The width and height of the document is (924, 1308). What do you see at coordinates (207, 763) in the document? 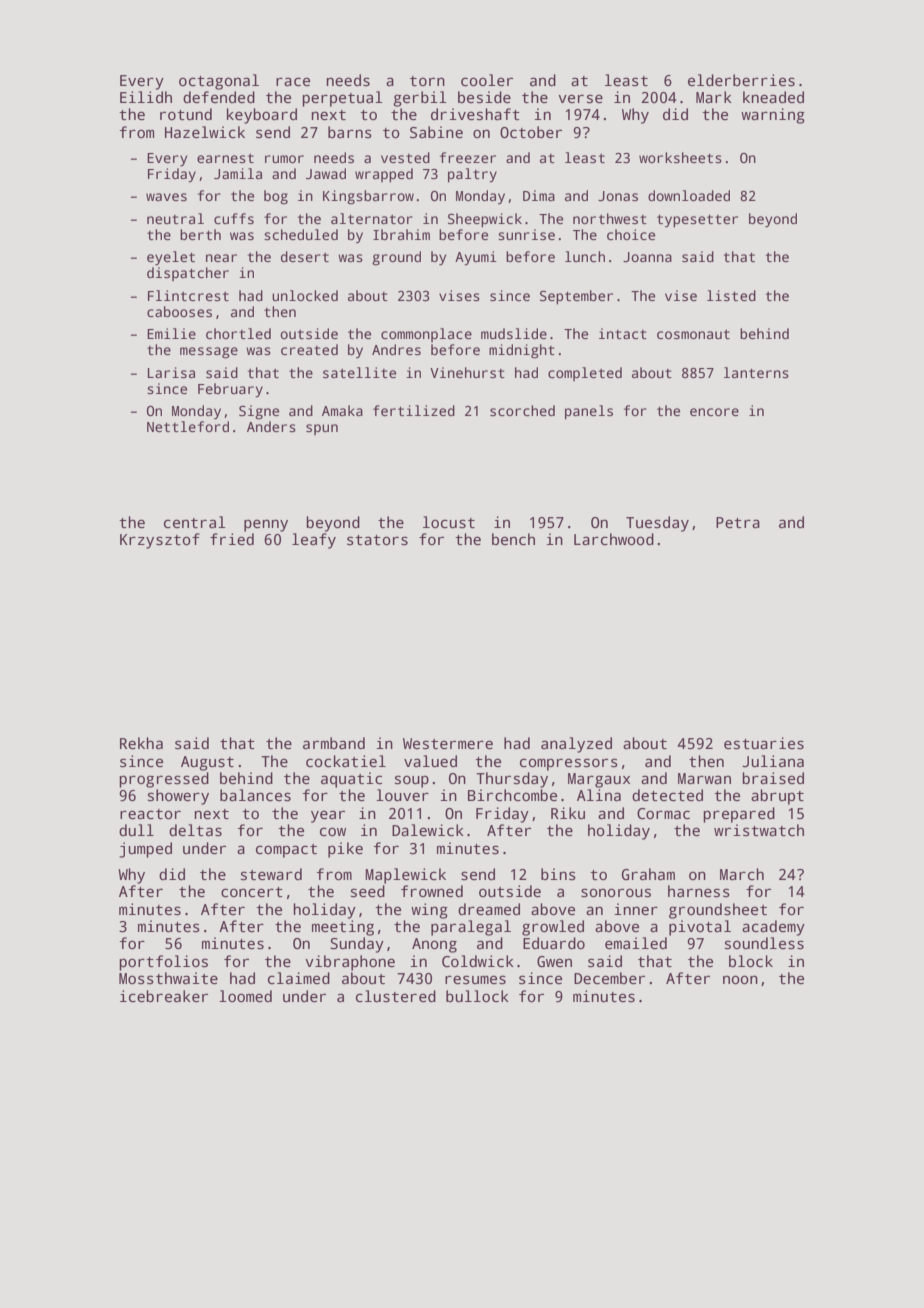
I see `August` at bounding box center [207, 763].
